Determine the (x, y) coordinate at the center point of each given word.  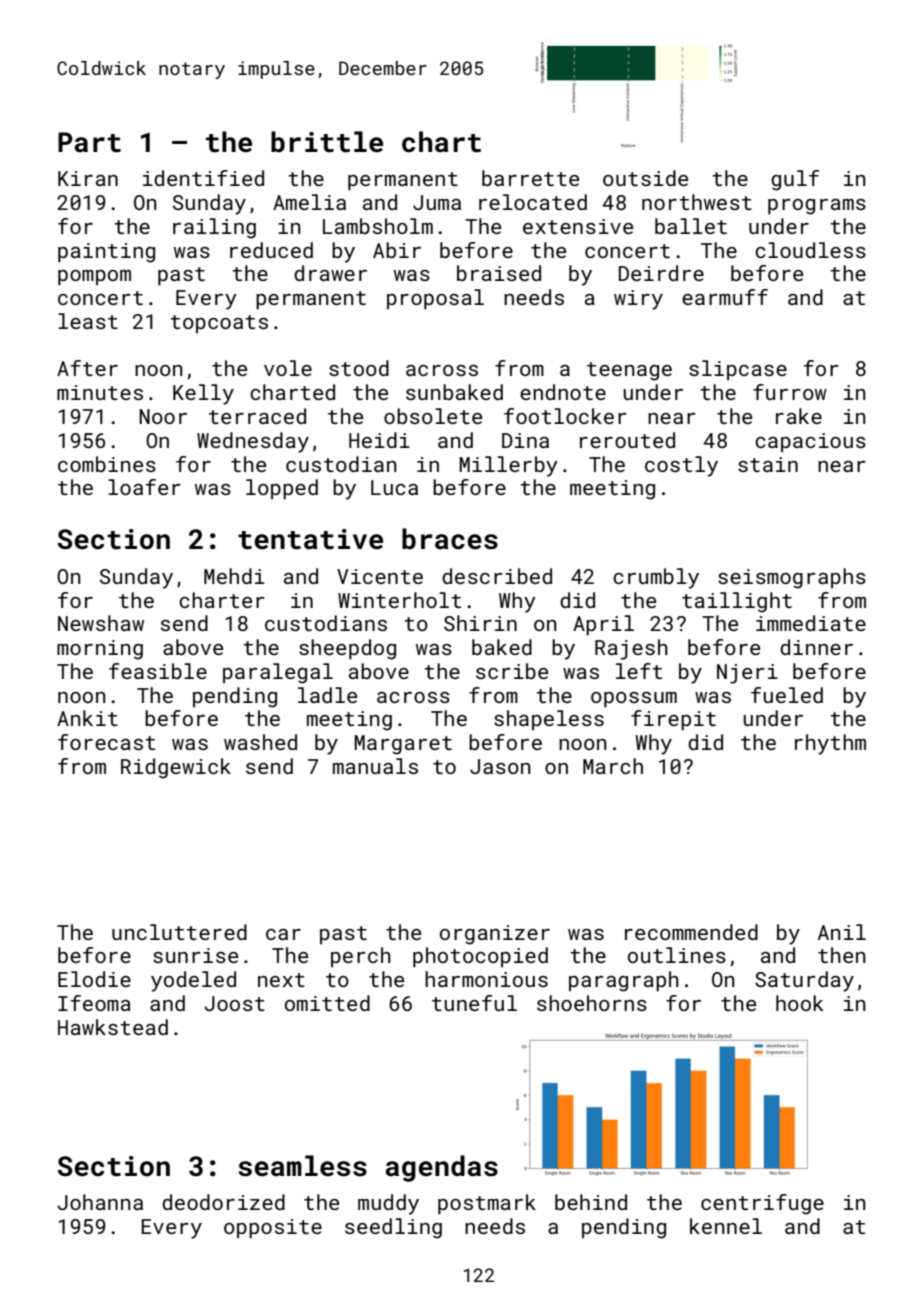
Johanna (100, 1202)
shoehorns (592, 1003)
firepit (673, 720)
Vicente (380, 576)
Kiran (88, 178)
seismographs (792, 578)
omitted (327, 1003)
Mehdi (234, 576)
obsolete (433, 416)
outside (645, 178)
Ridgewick (176, 768)
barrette (530, 178)
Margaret (403, 745)
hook (799, 1003)
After (87, 368)
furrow (790, 392)
